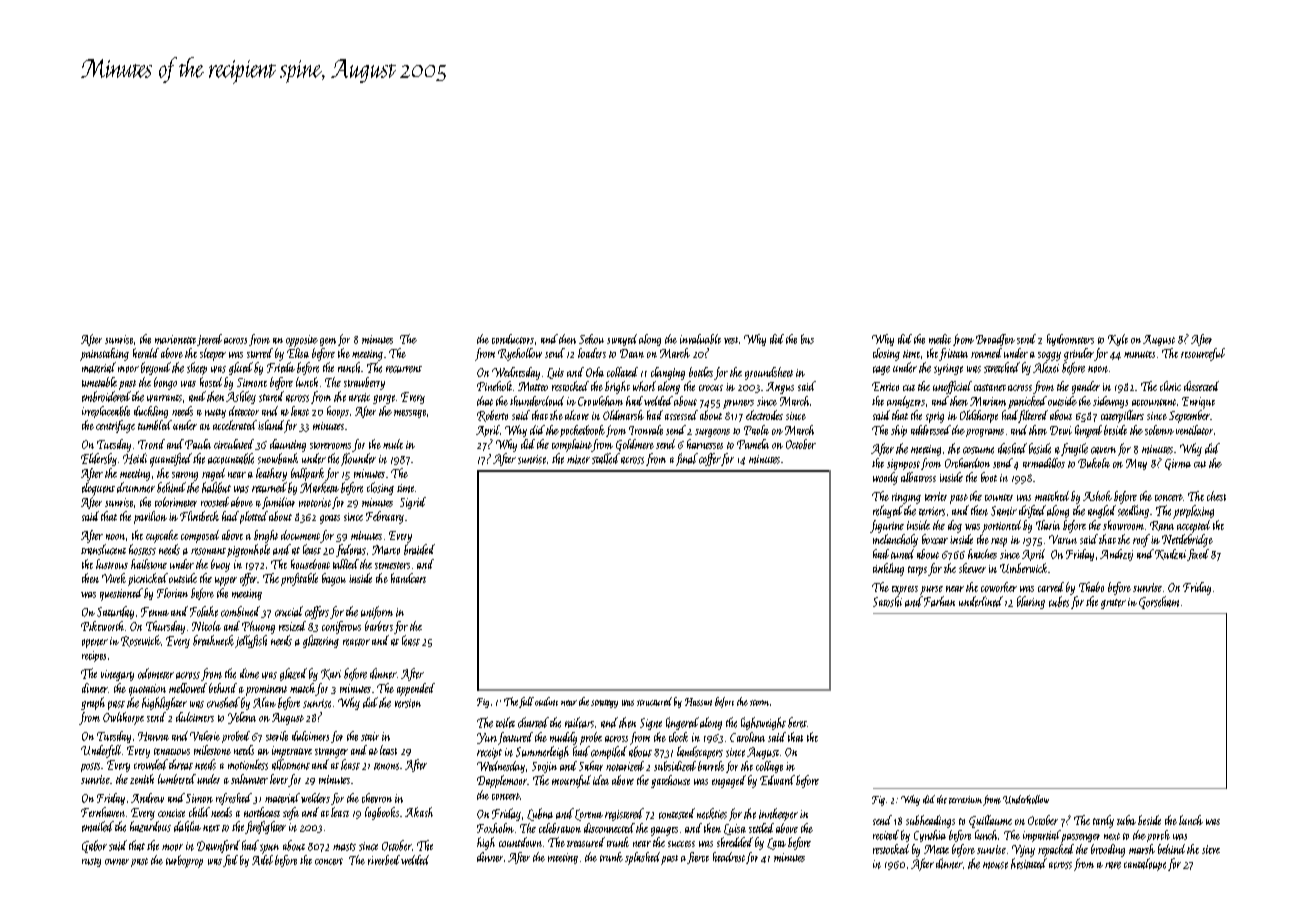  What do you see at coordinates (1070, 340) in the screenshot?
I see `hydrometers` at bounding box center [1070, 340].
